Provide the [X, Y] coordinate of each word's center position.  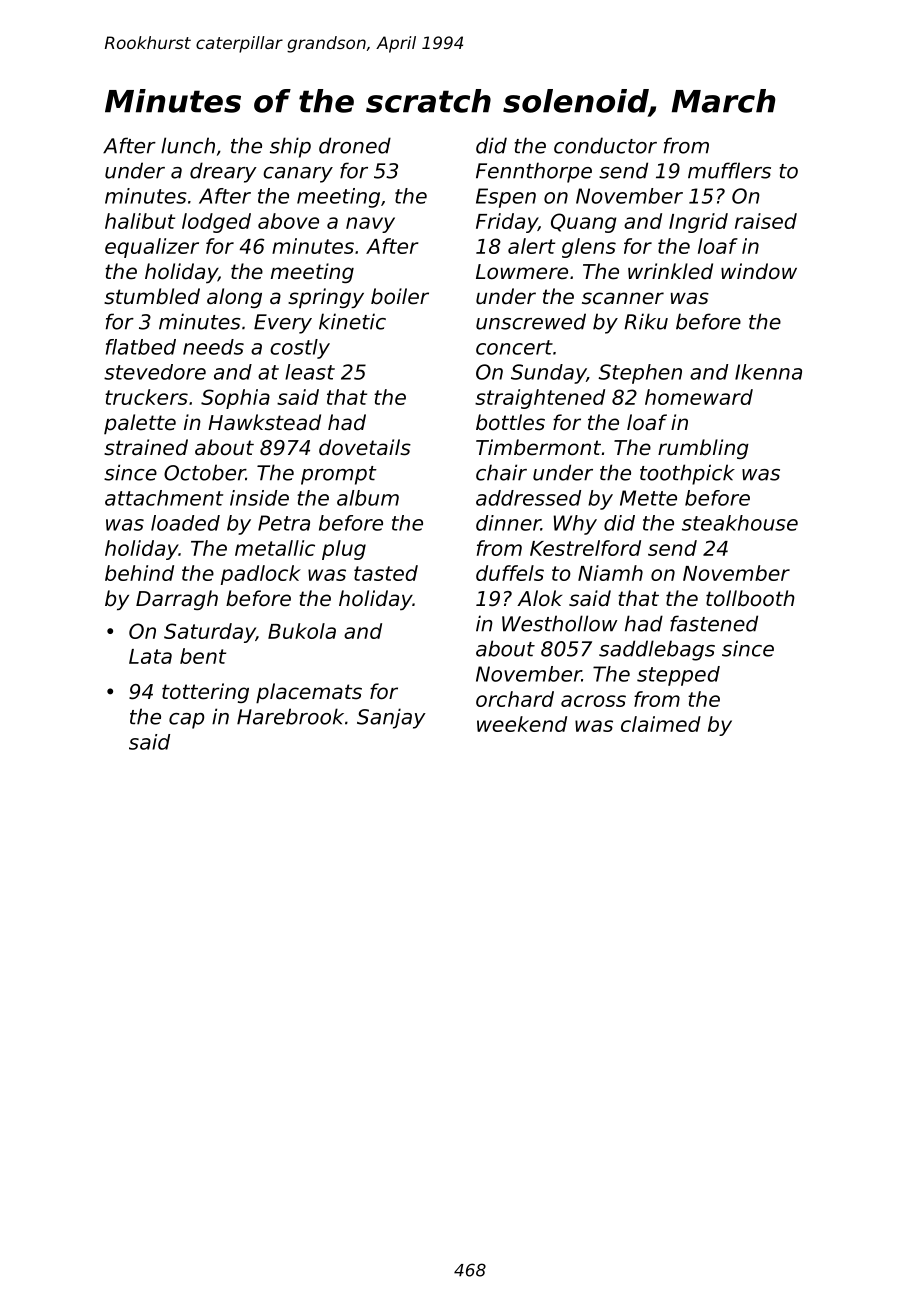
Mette [648, 498]
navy [370, 225]
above [288, 221]
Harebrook [290, 716]
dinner [508, 523]
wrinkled [670, 271]
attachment [164, 498]
